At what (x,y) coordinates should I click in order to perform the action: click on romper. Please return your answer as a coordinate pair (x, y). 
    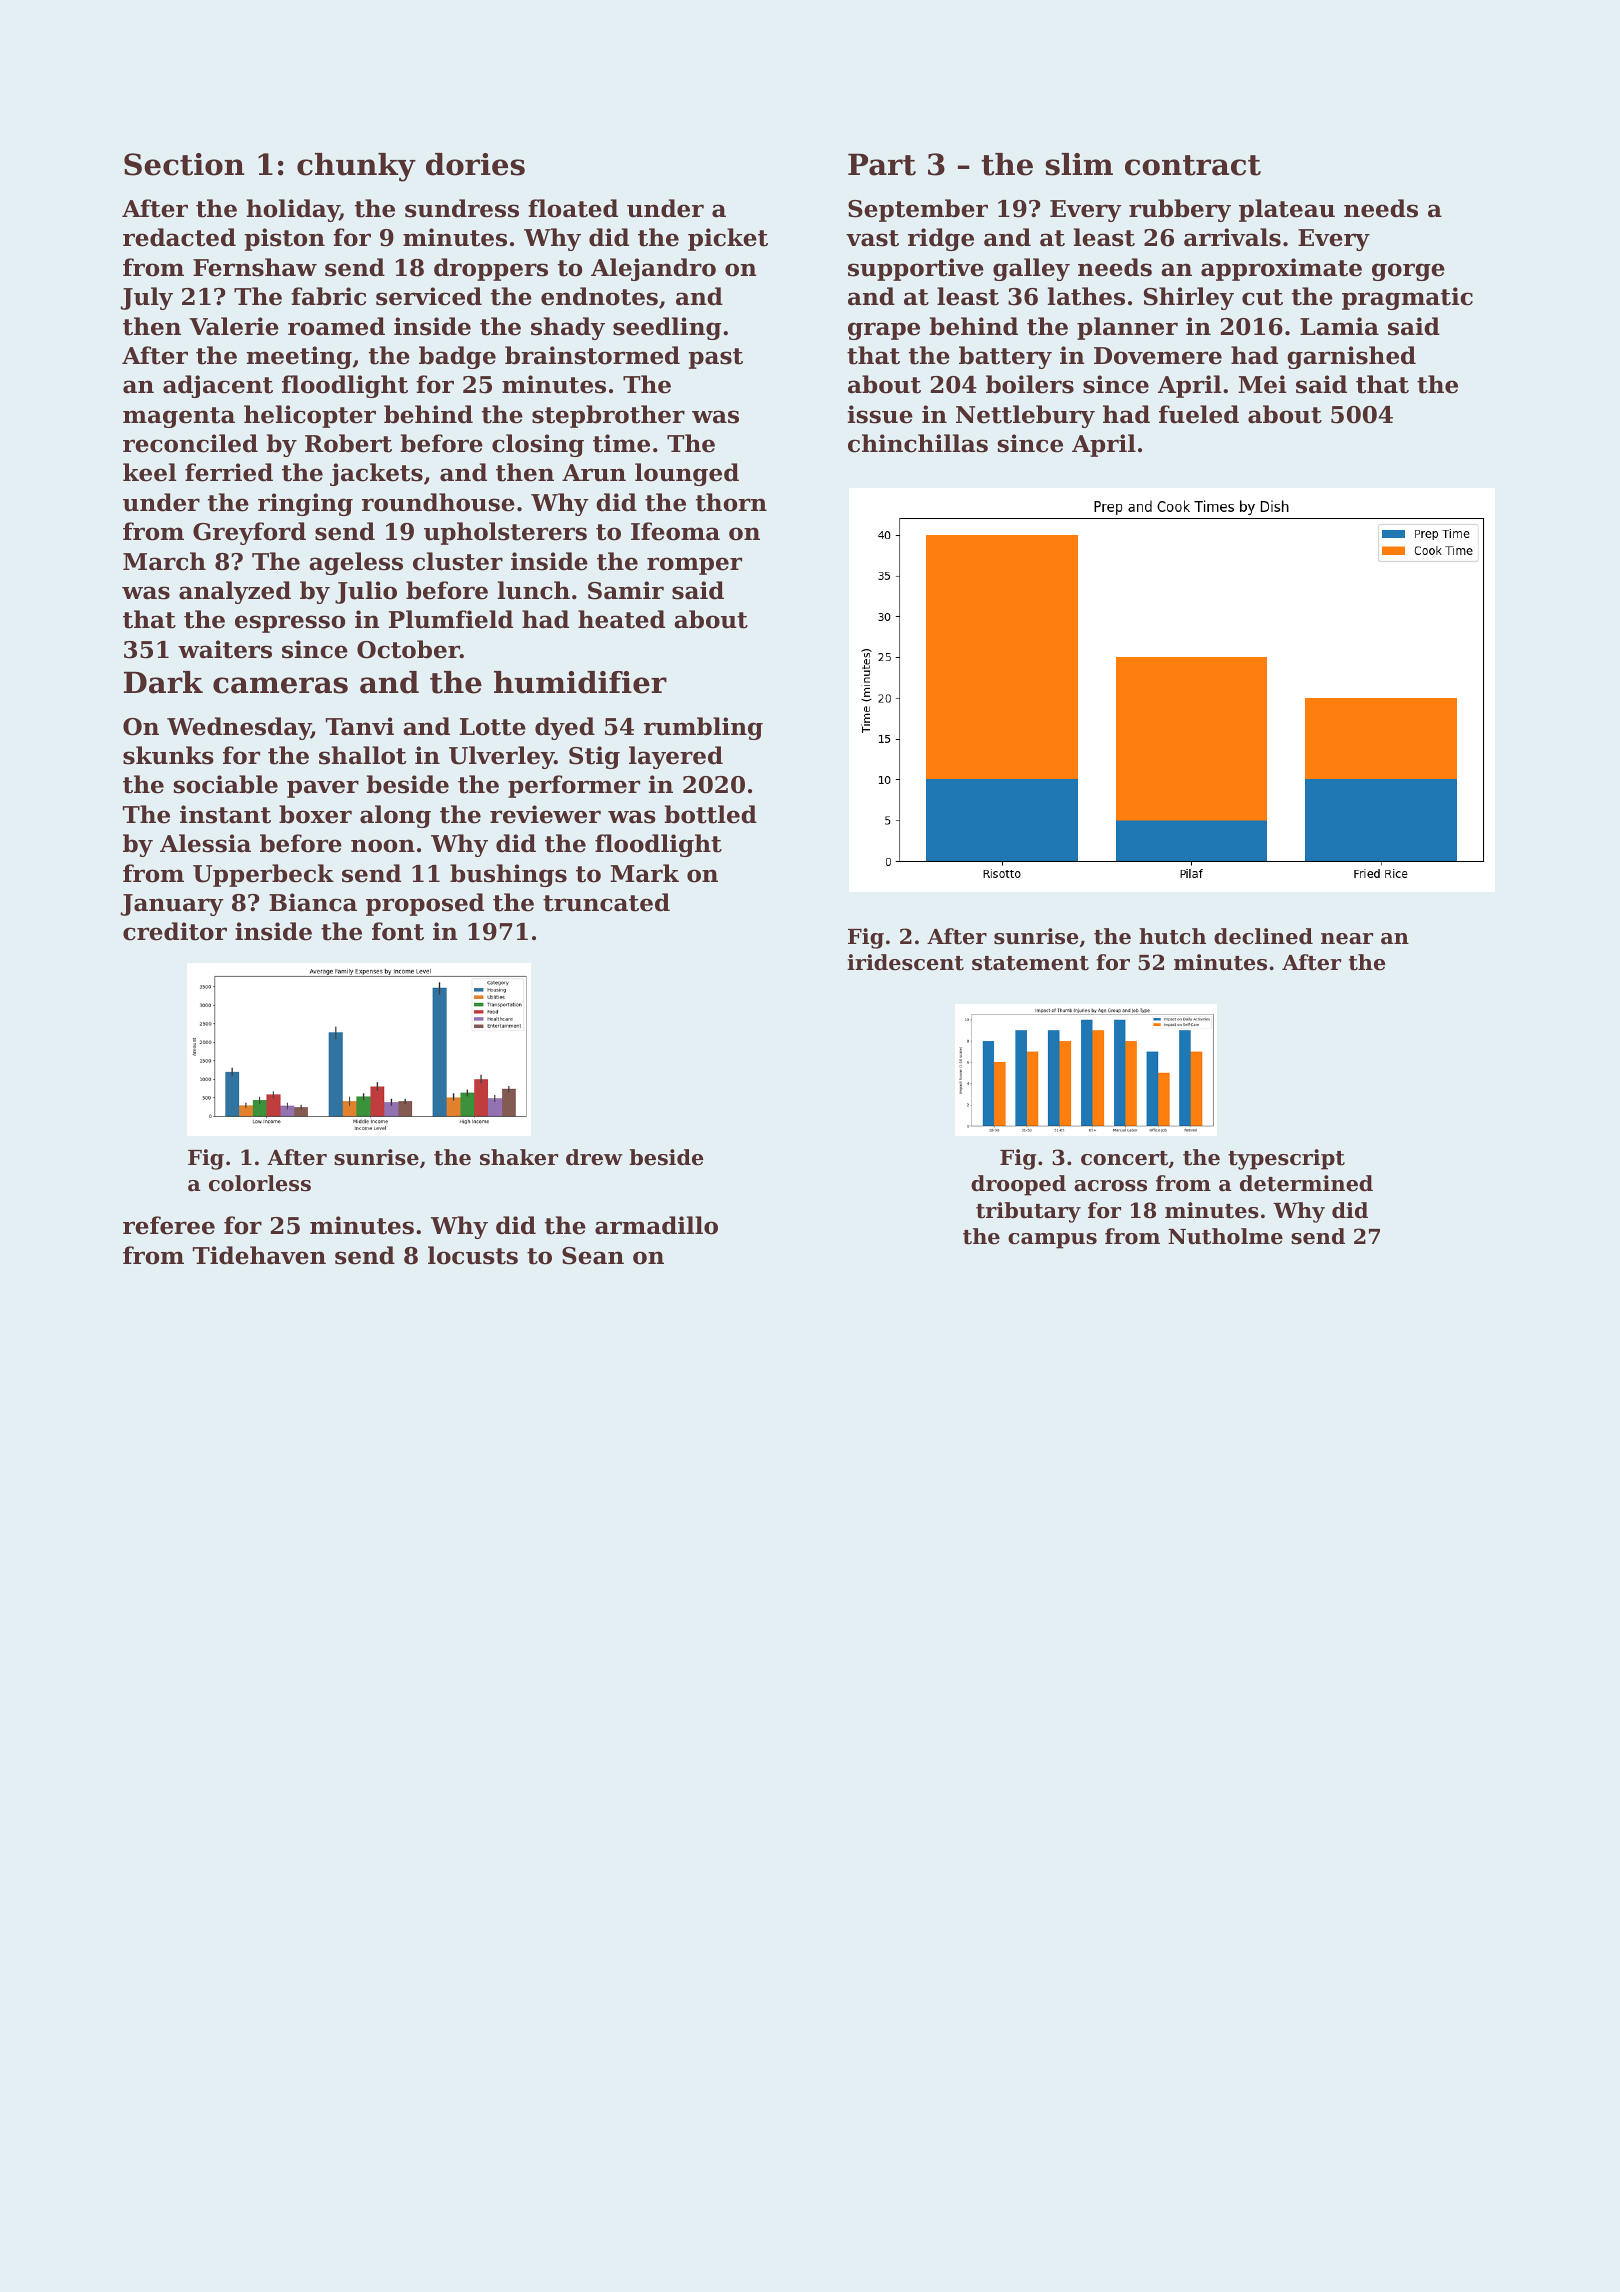
    Looking at the image, I should click on (694, 566).
